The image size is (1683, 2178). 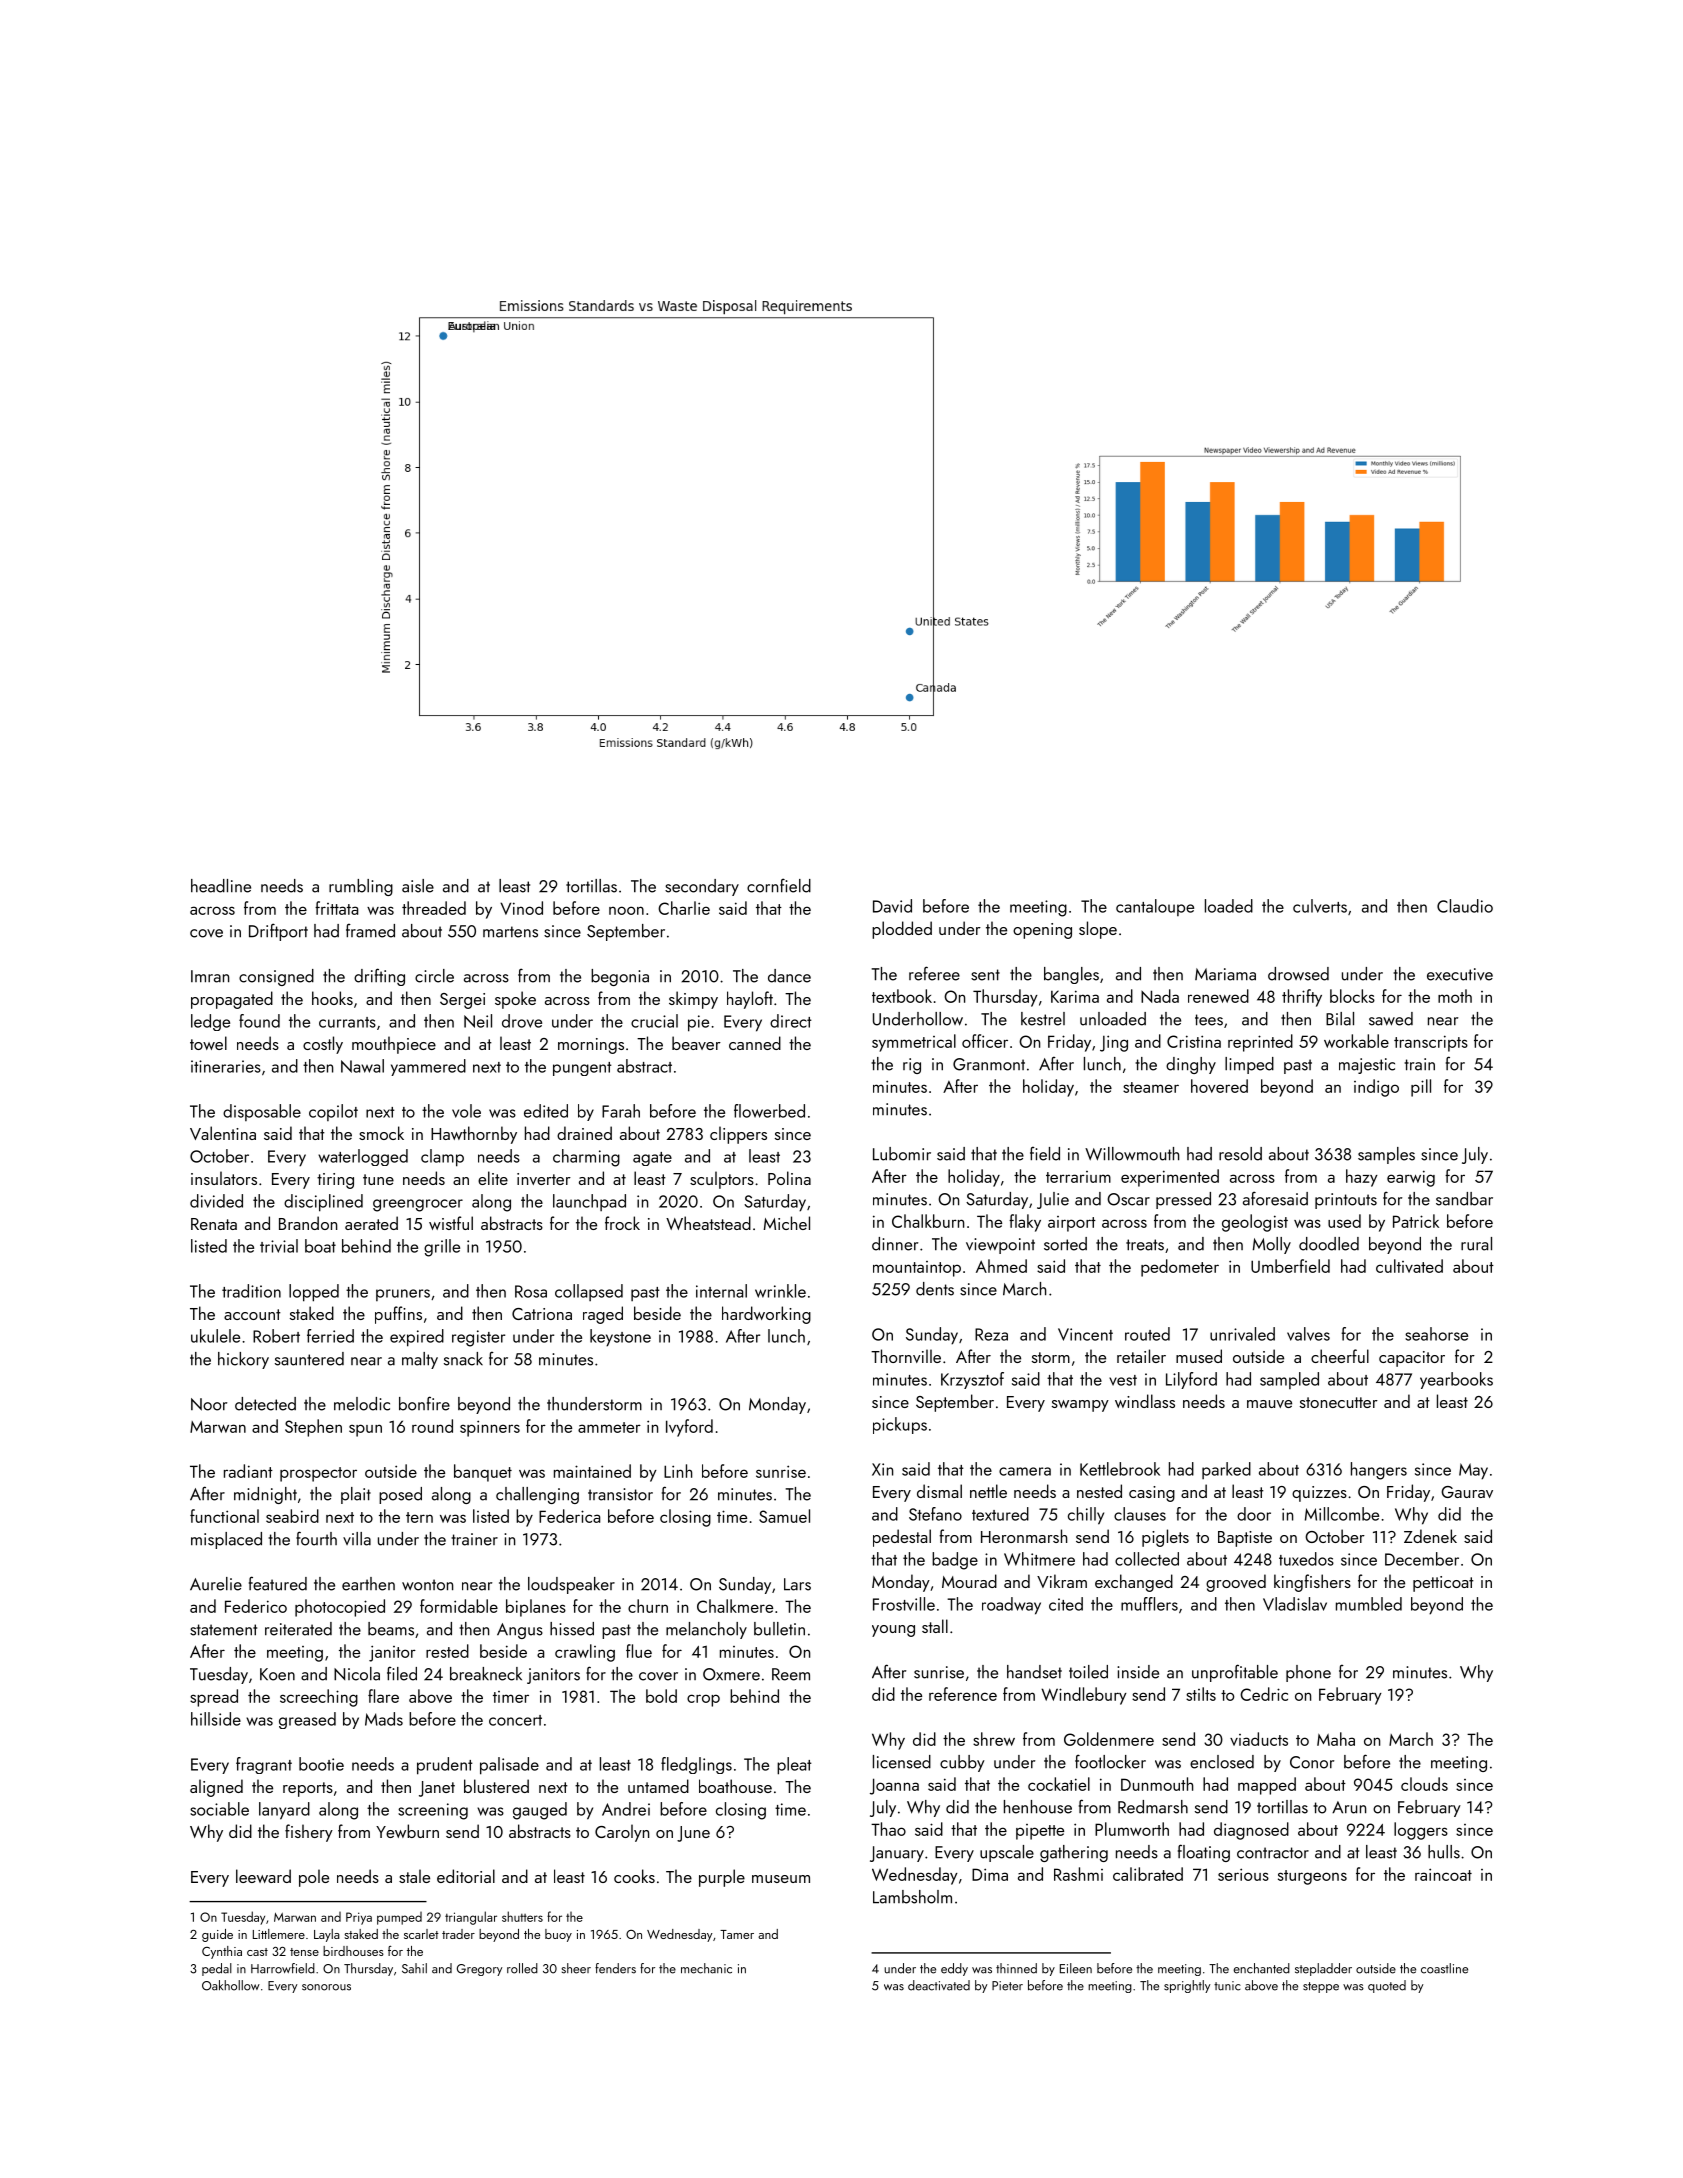 What do you see at coordinates (1141, 1356) in the screenshot?
I see `retailer` at bounding box center [1141, 1356].
